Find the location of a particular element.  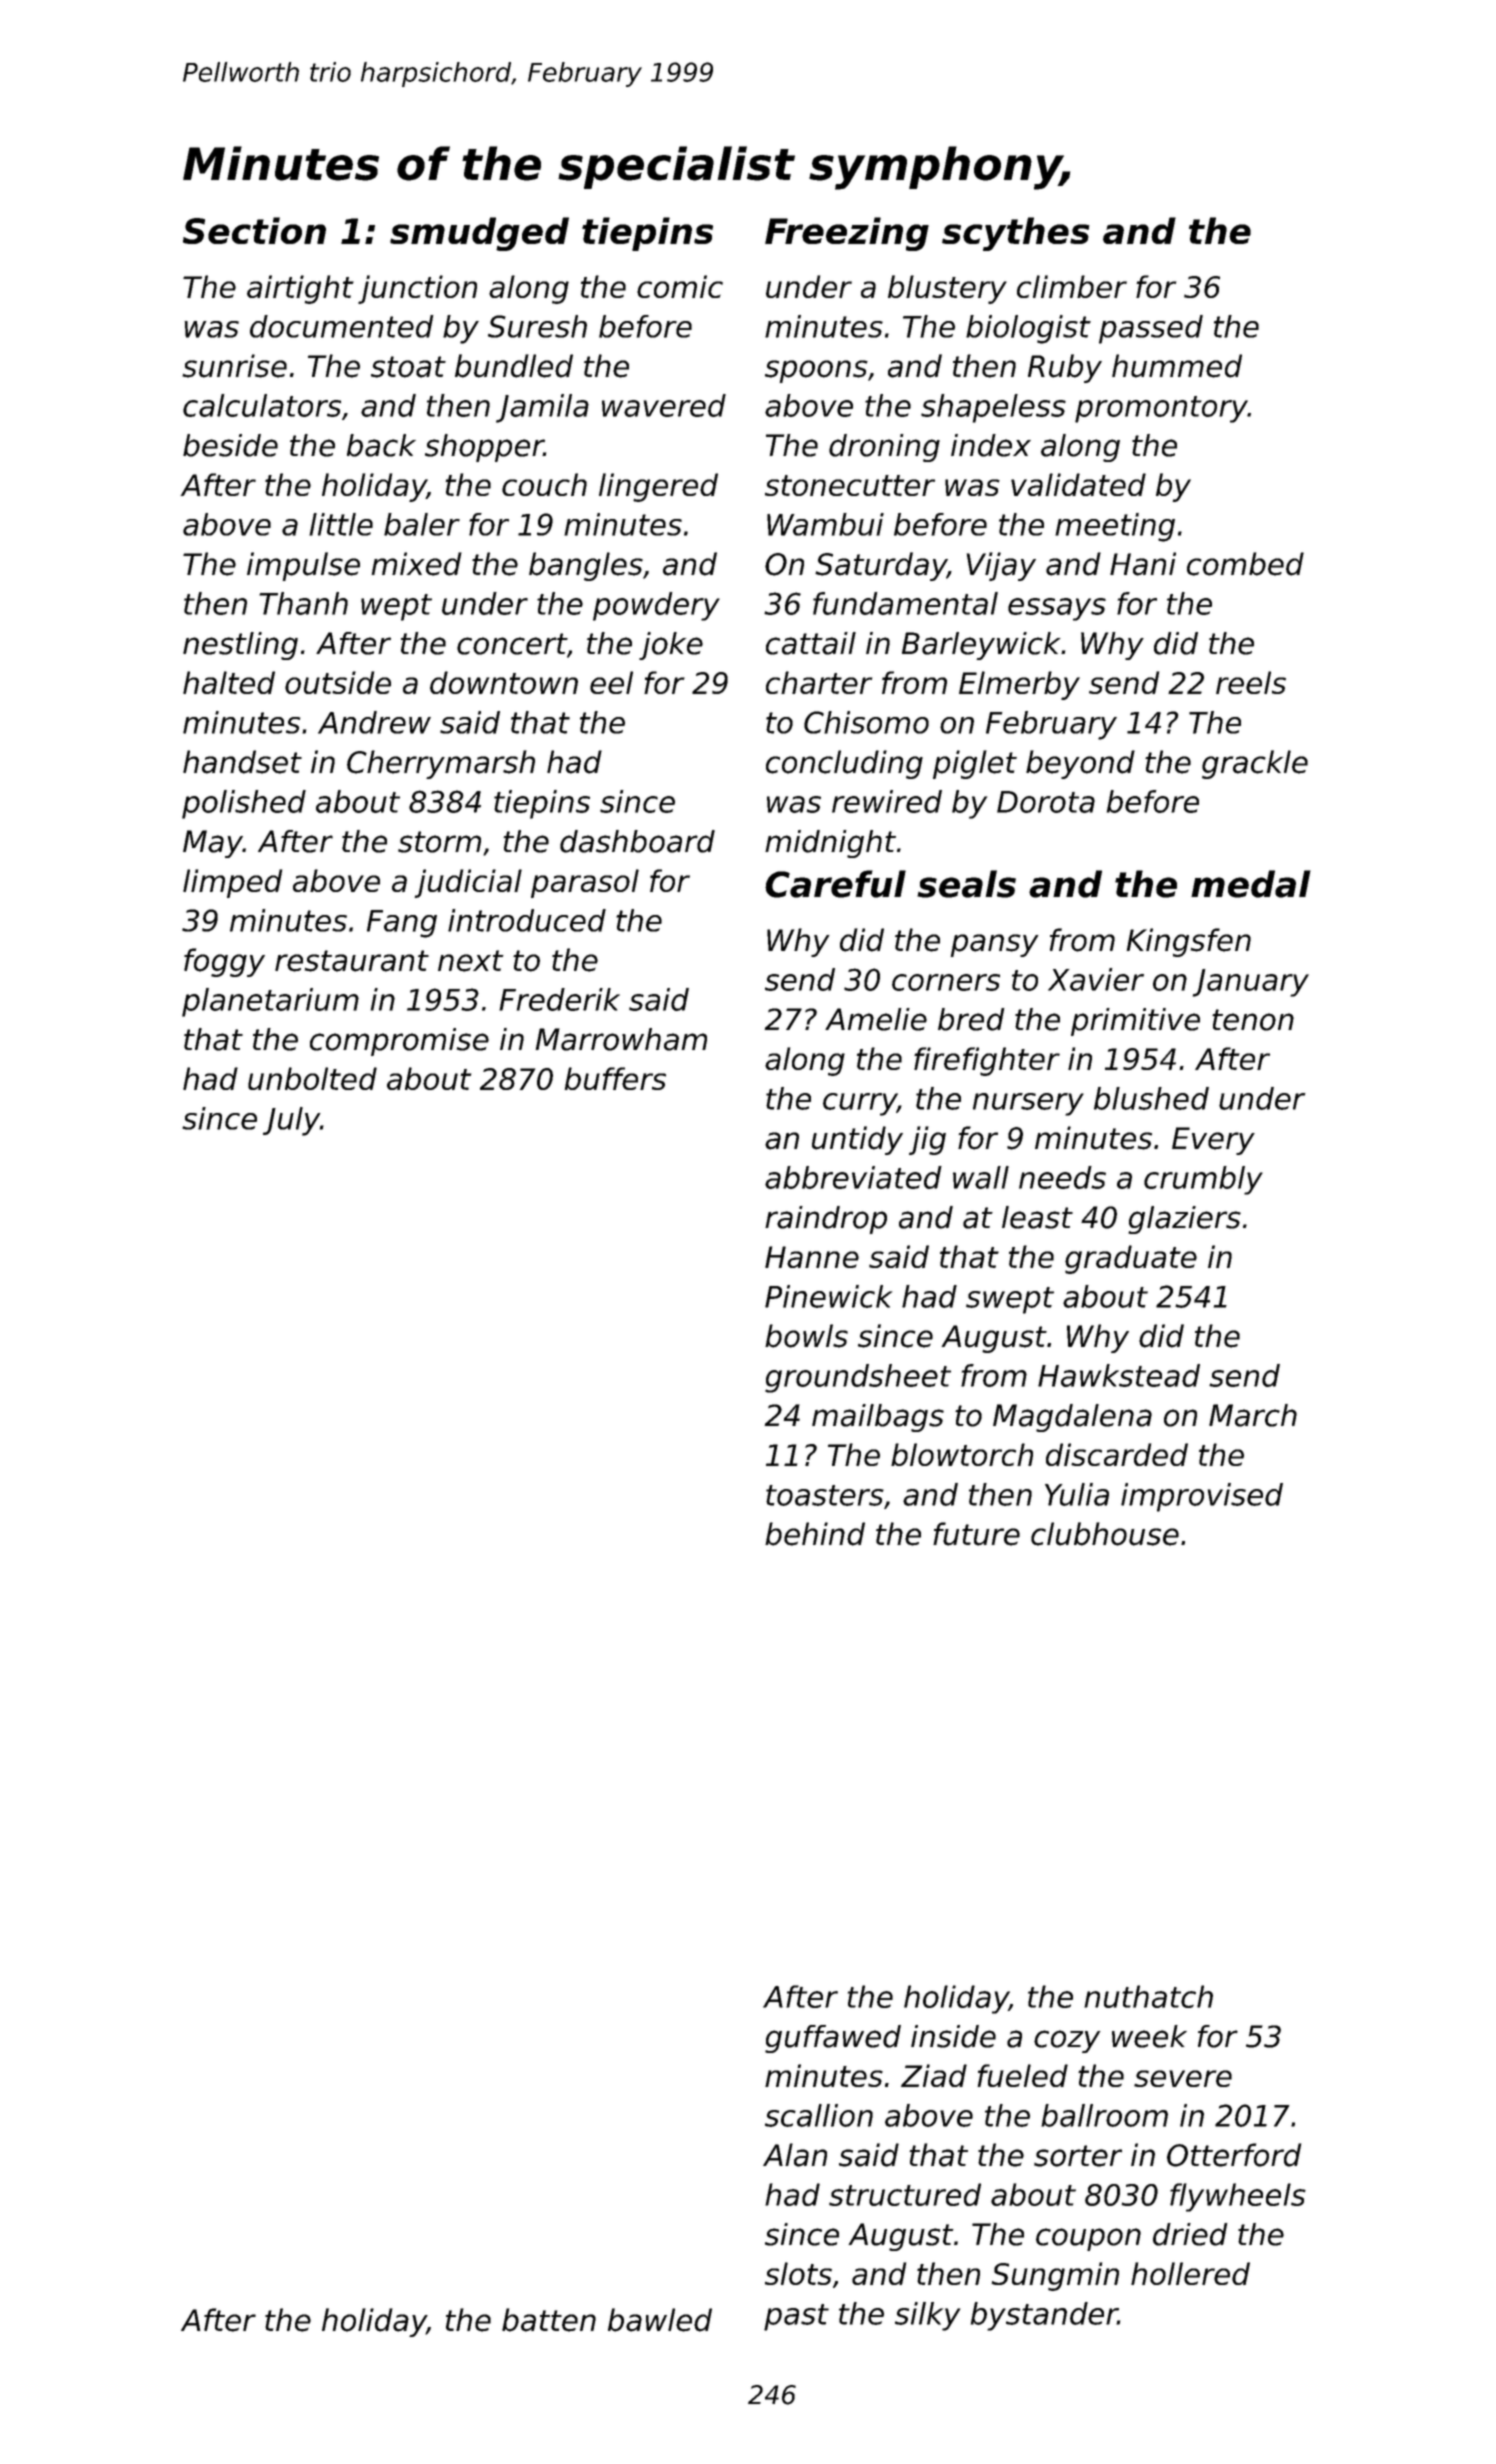

Xavier is located at coordinates (1096, 979).
